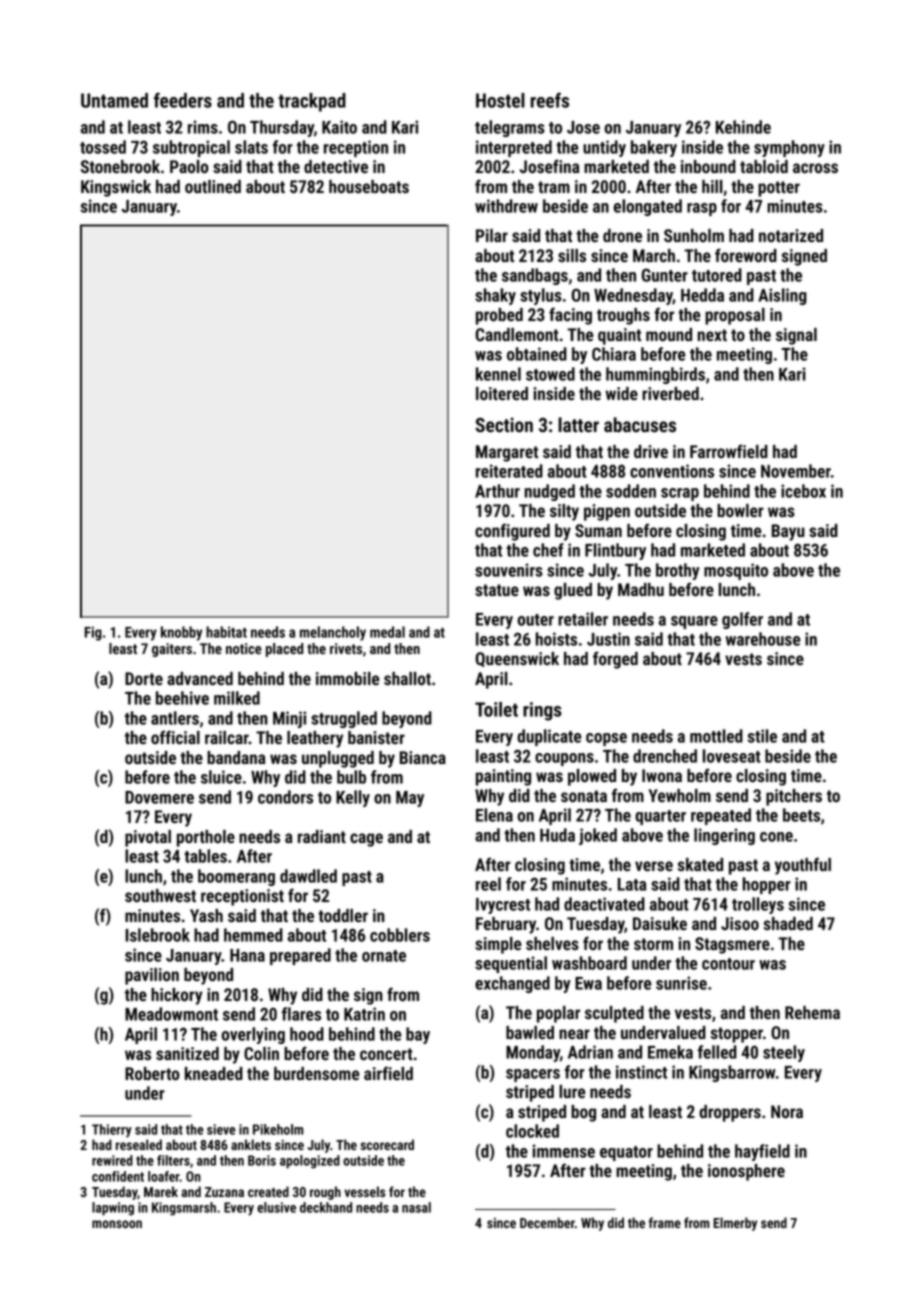 The image size is (924, 1308). I want to click on kennel, so click(498, 374).
